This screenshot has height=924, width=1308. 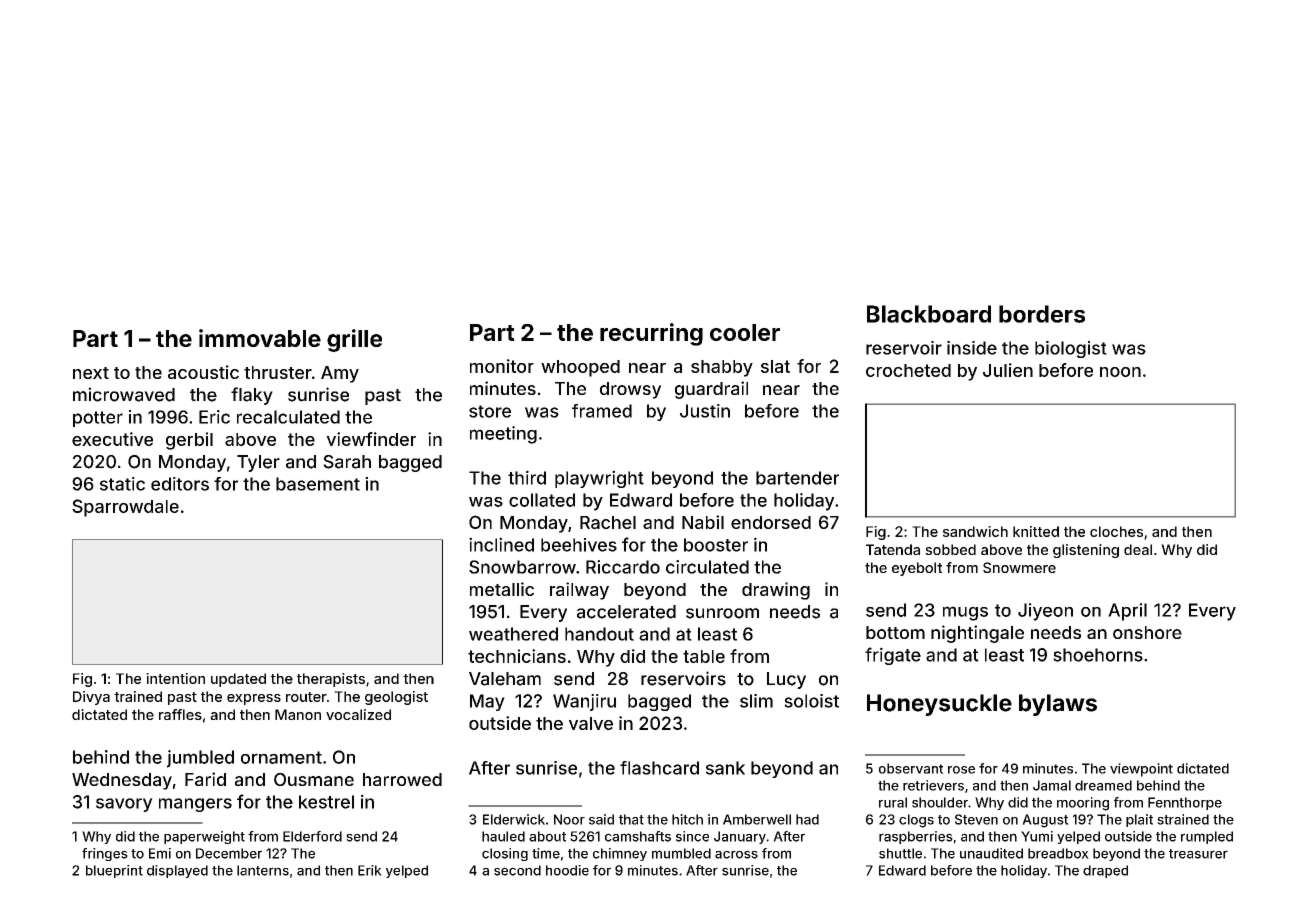 What do you see at coordinates (1139, 820) in the screenshot?
I see `plait` at bounding box center [1139, 820].
